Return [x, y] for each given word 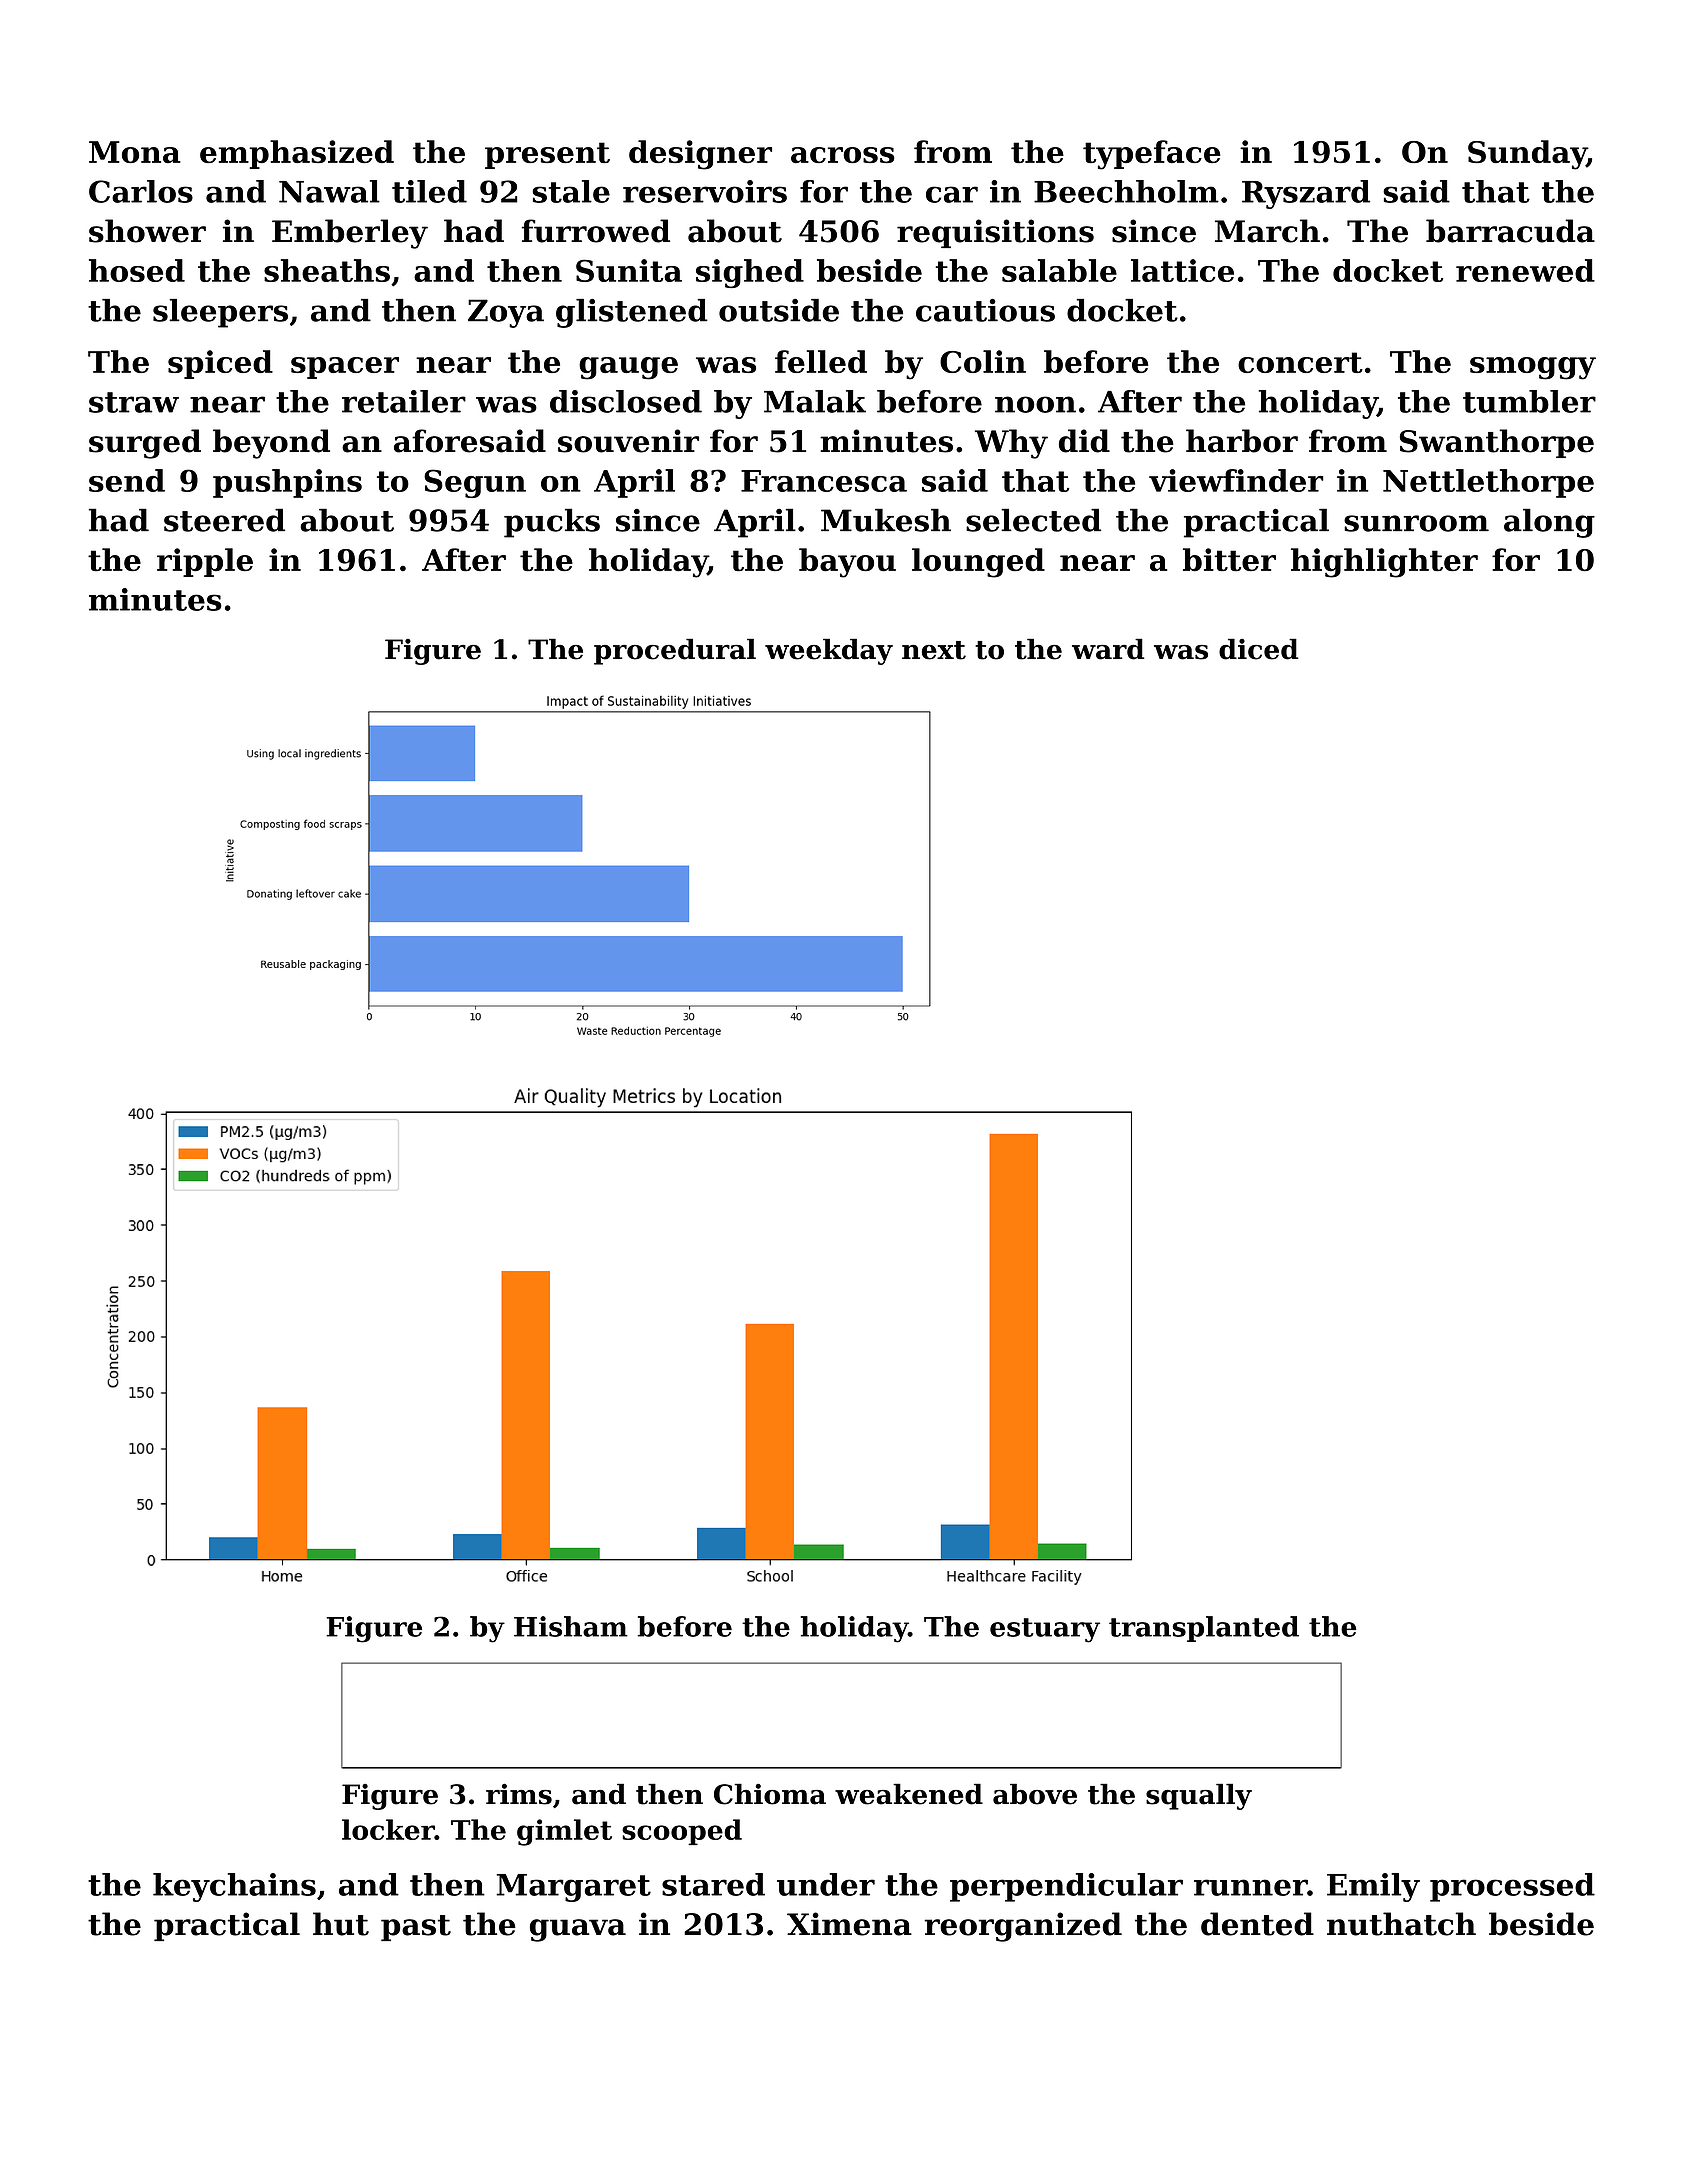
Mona [135, 152]
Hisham [571, 1626]
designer [700, 155]
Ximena [849, 1924]
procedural [675, 651]
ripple [205, 562]
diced [1259, 649]
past [416, 1928]
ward [1108, 649]
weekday [829, 651]
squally [1199, 1796]
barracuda [1510, 231]
